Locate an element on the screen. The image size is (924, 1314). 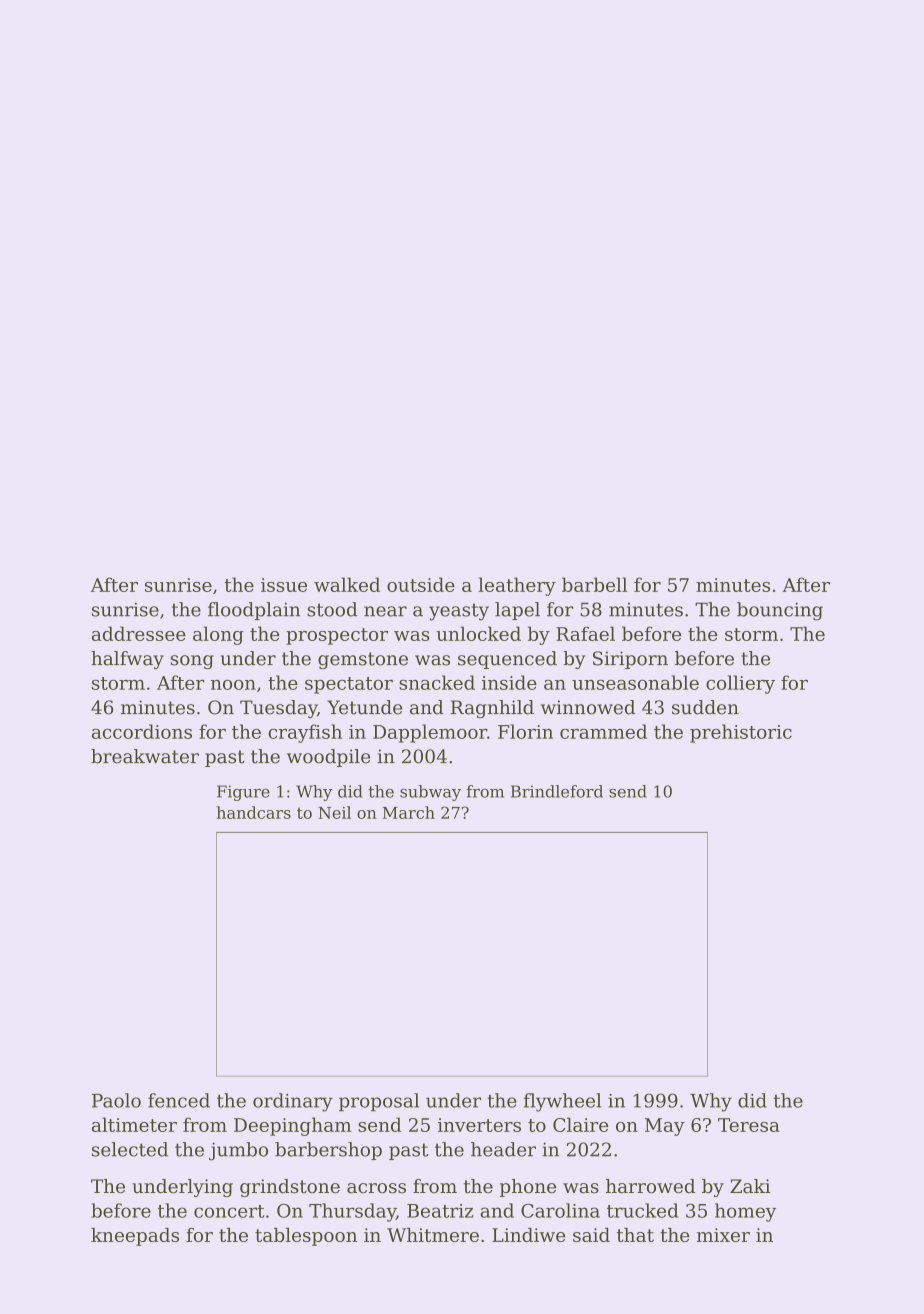
Brindleford is located at coordinates (557, 791).
